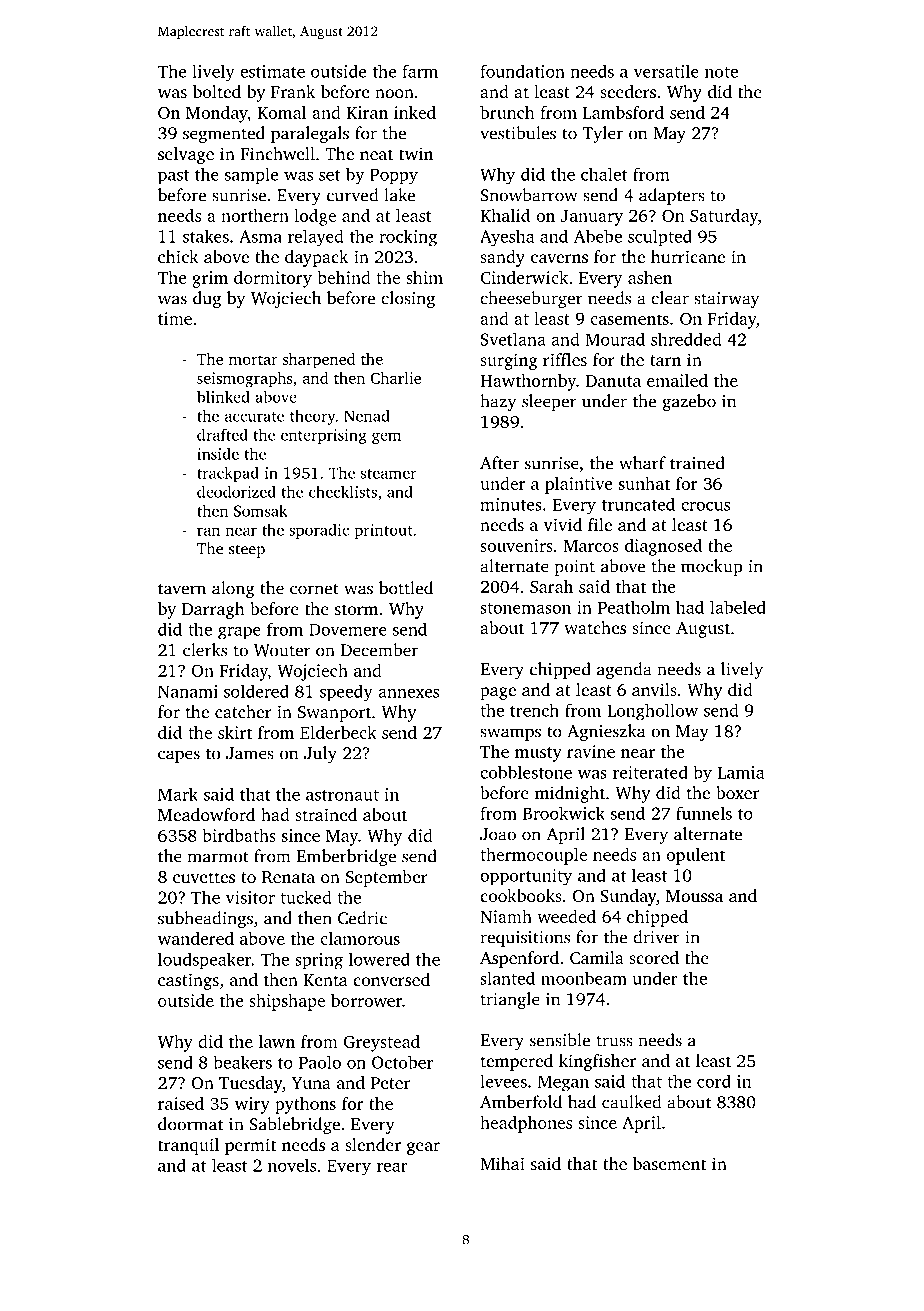  What do you see at coordinates (518, 133) in the document?
I see `vestibules` at bounding box center [518, 133].
